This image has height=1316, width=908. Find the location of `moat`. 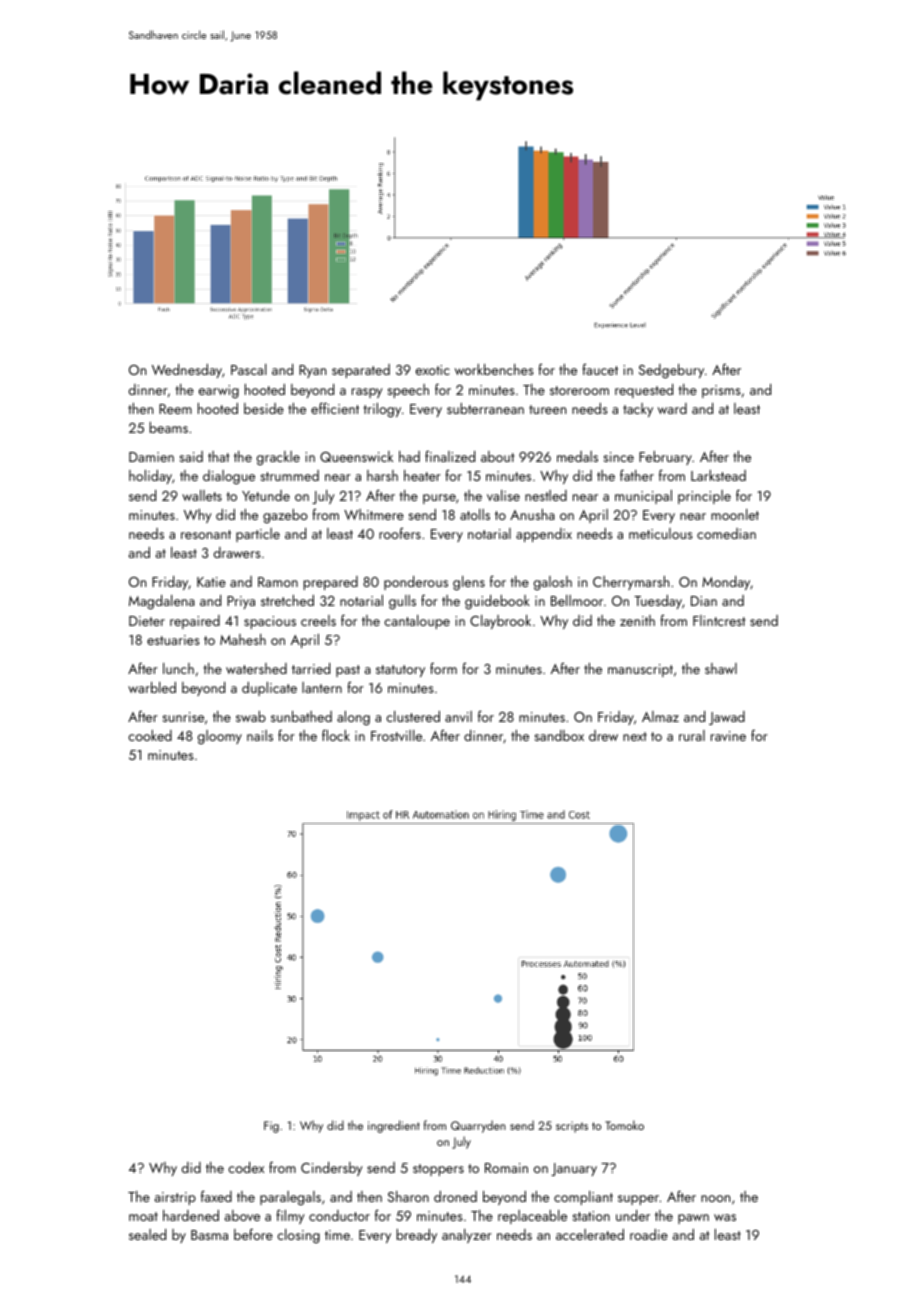

moat is located at coordinates (143, 1216).
